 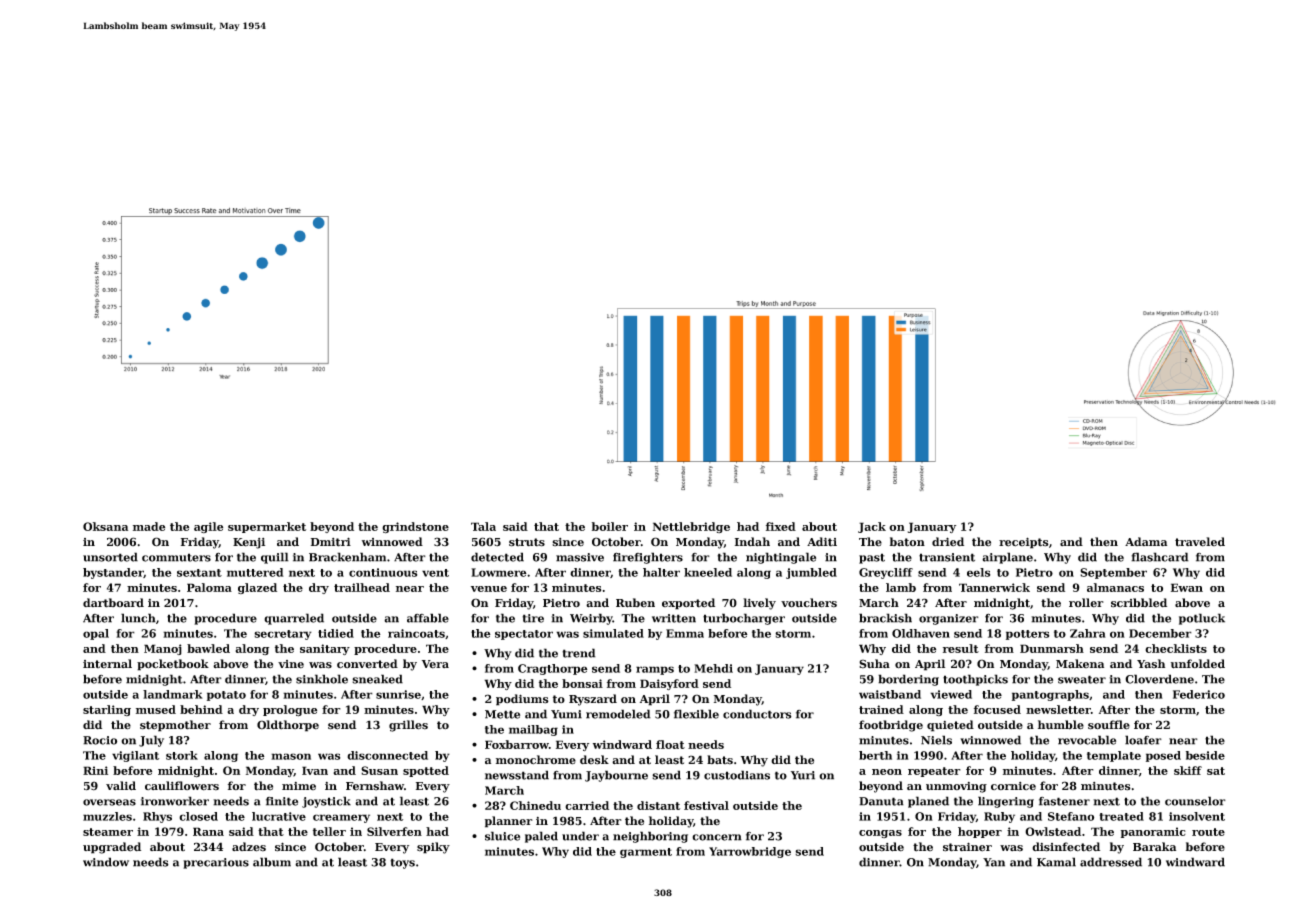 I want to click on sweater, so click(x=1082, y=679).
